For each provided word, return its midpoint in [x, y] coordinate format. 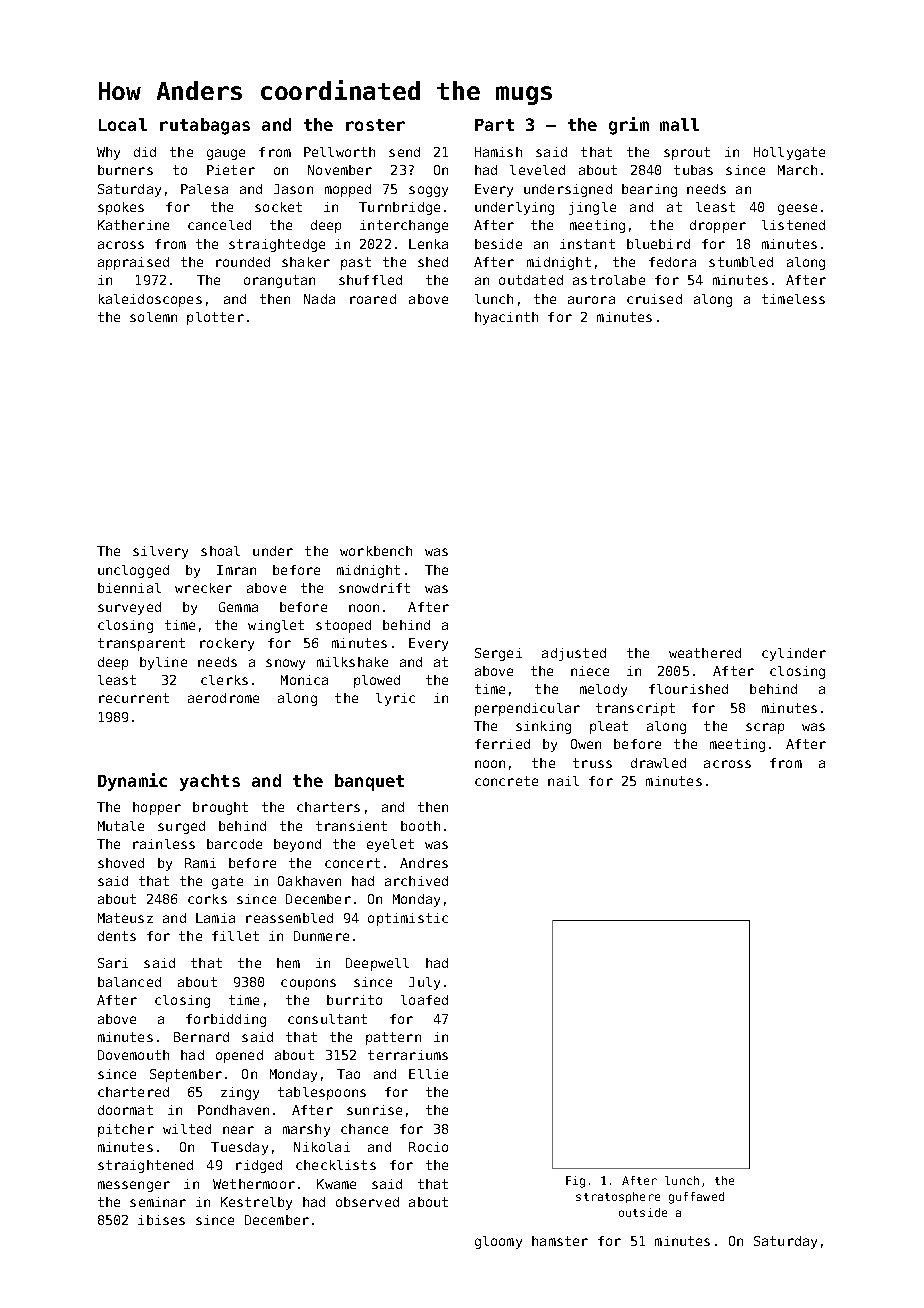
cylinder [794, 654]
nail [563, 781]
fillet [235, 936]
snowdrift [374, 588]
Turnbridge [399, 208]
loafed [424, 1000]
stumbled [741, 262]
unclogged [133, 571]
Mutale [121, 826]
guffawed [696, 1198]
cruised [654, 299]
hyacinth [506, 318]
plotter [215, 318]
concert [352, 863]
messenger [134, 1186]
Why [108, 153]
